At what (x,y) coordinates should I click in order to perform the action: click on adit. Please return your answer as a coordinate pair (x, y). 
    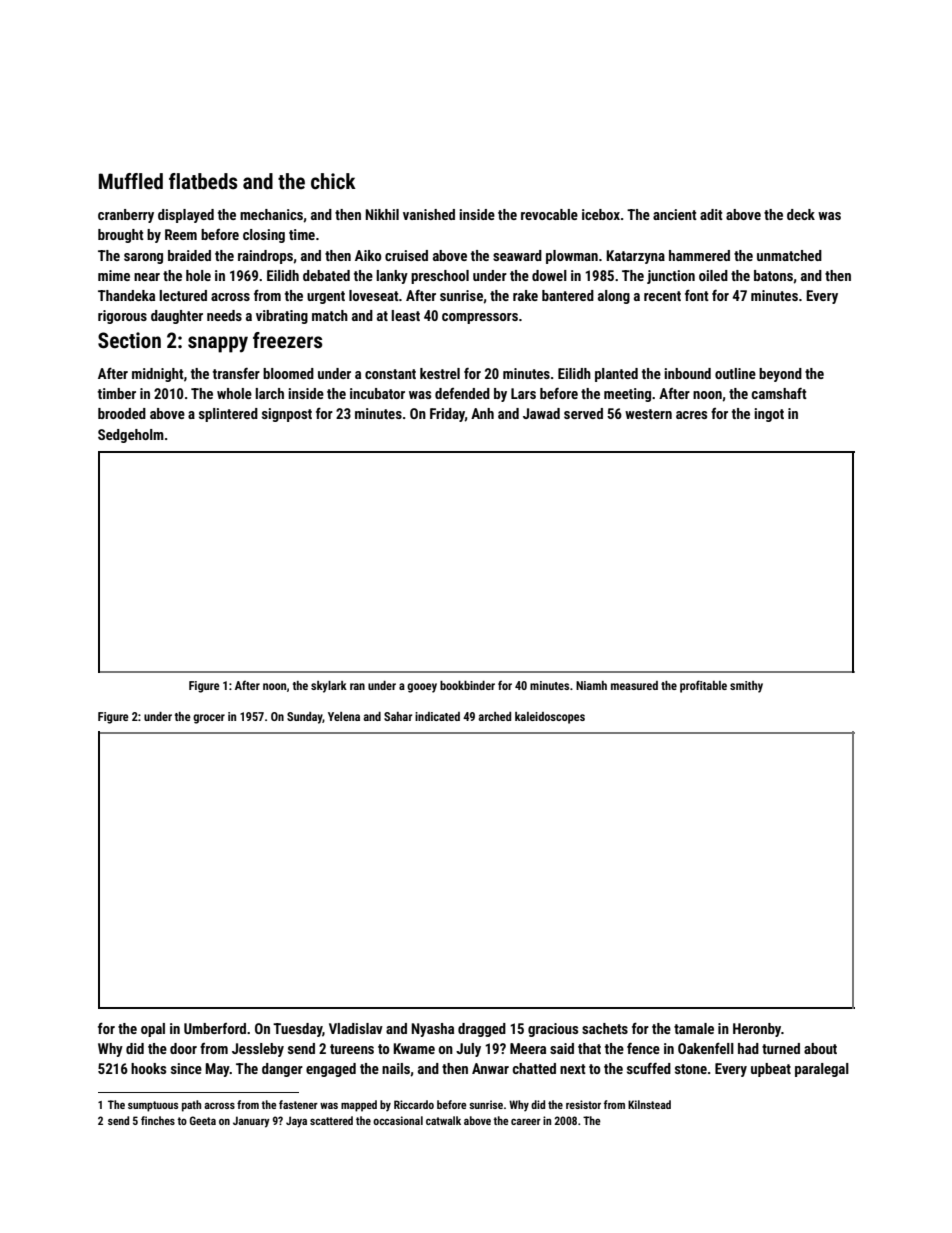
    Looking at the image, I should click on (711, 214).
